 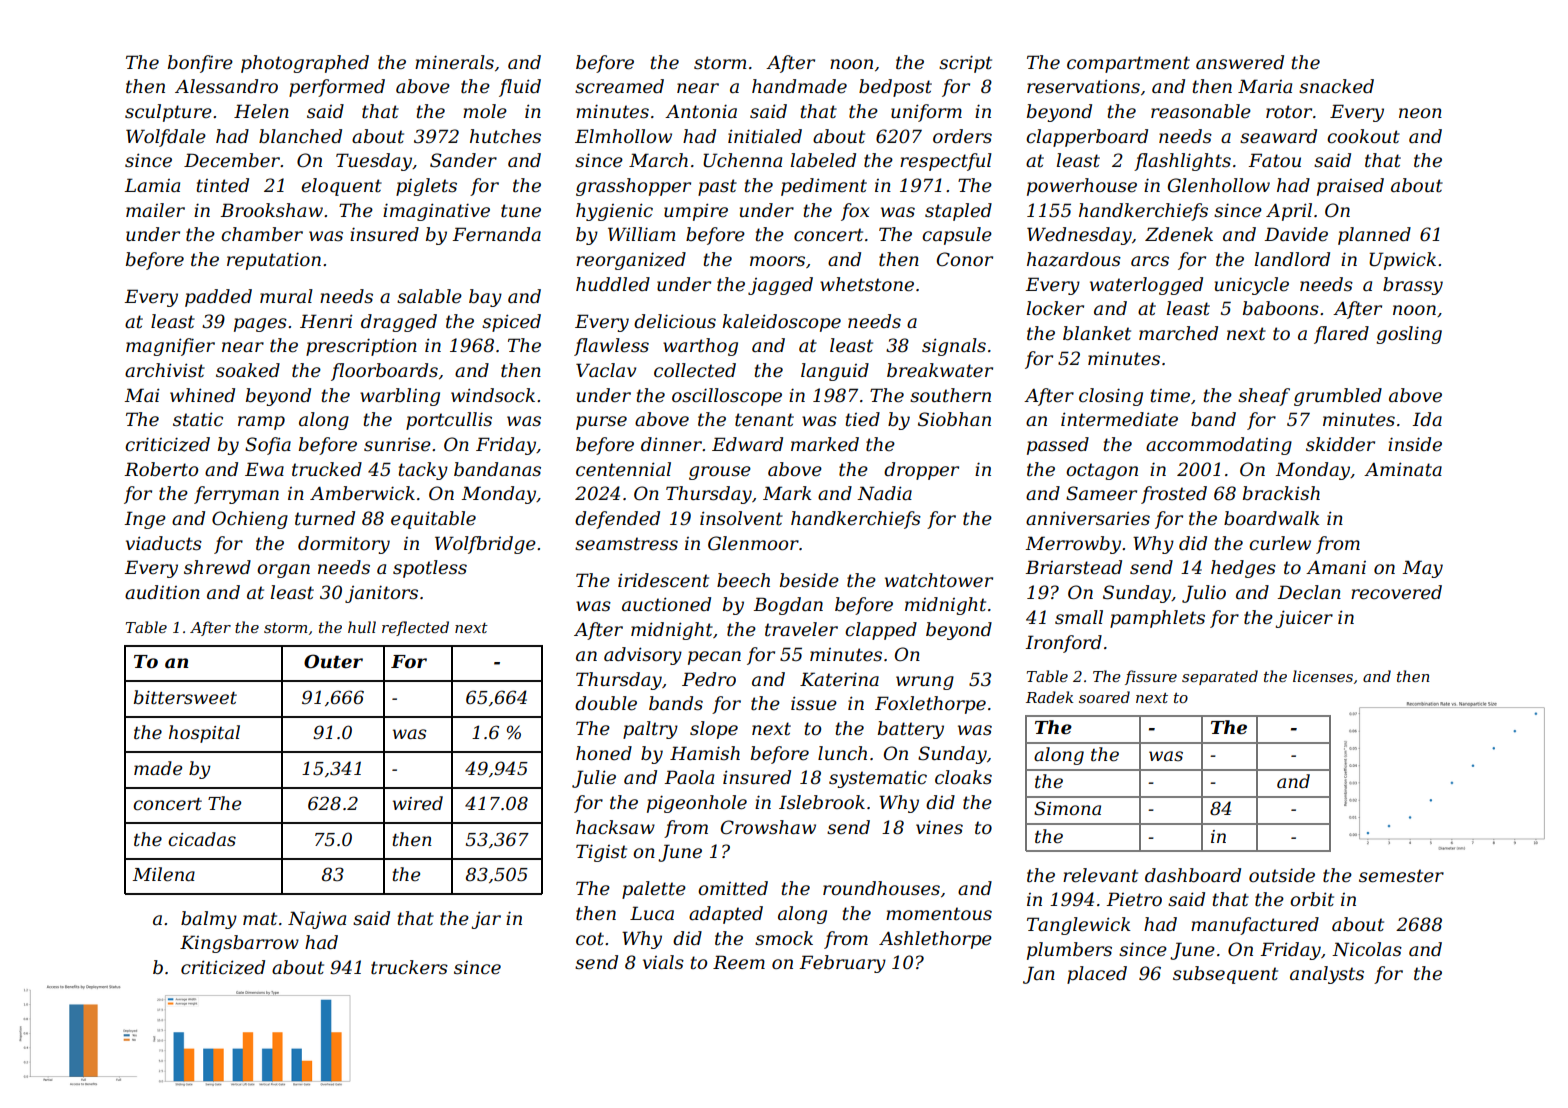 What do you see at coordinates (1323, 676) in the image?
I see `licenses` at bounding box center [1323, 676].
